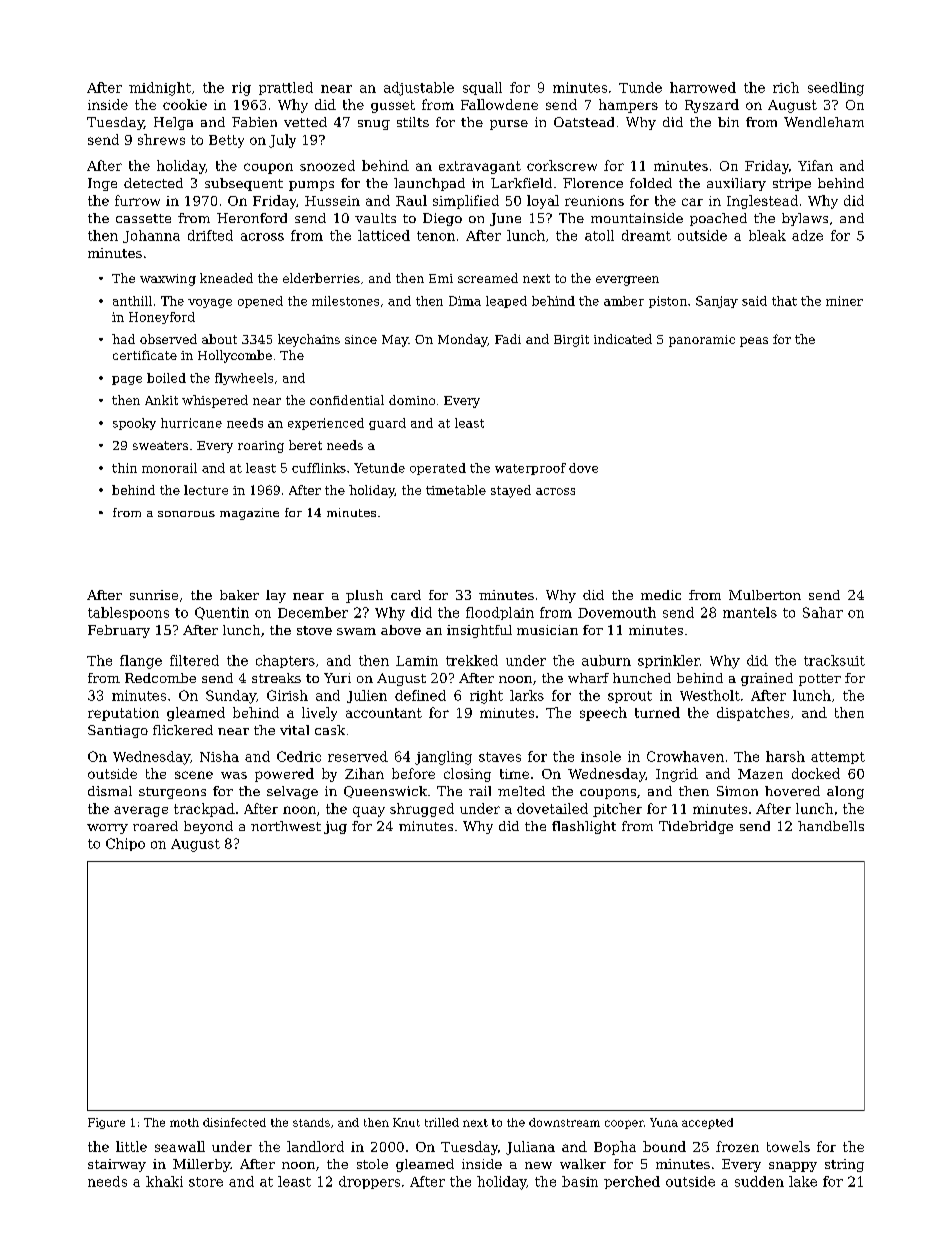 The height and width of the page is (1233, 952). What do you see at coordinates (234, 1122) in the page?
I see `disinfected` at bounding box center [234, 1122].
